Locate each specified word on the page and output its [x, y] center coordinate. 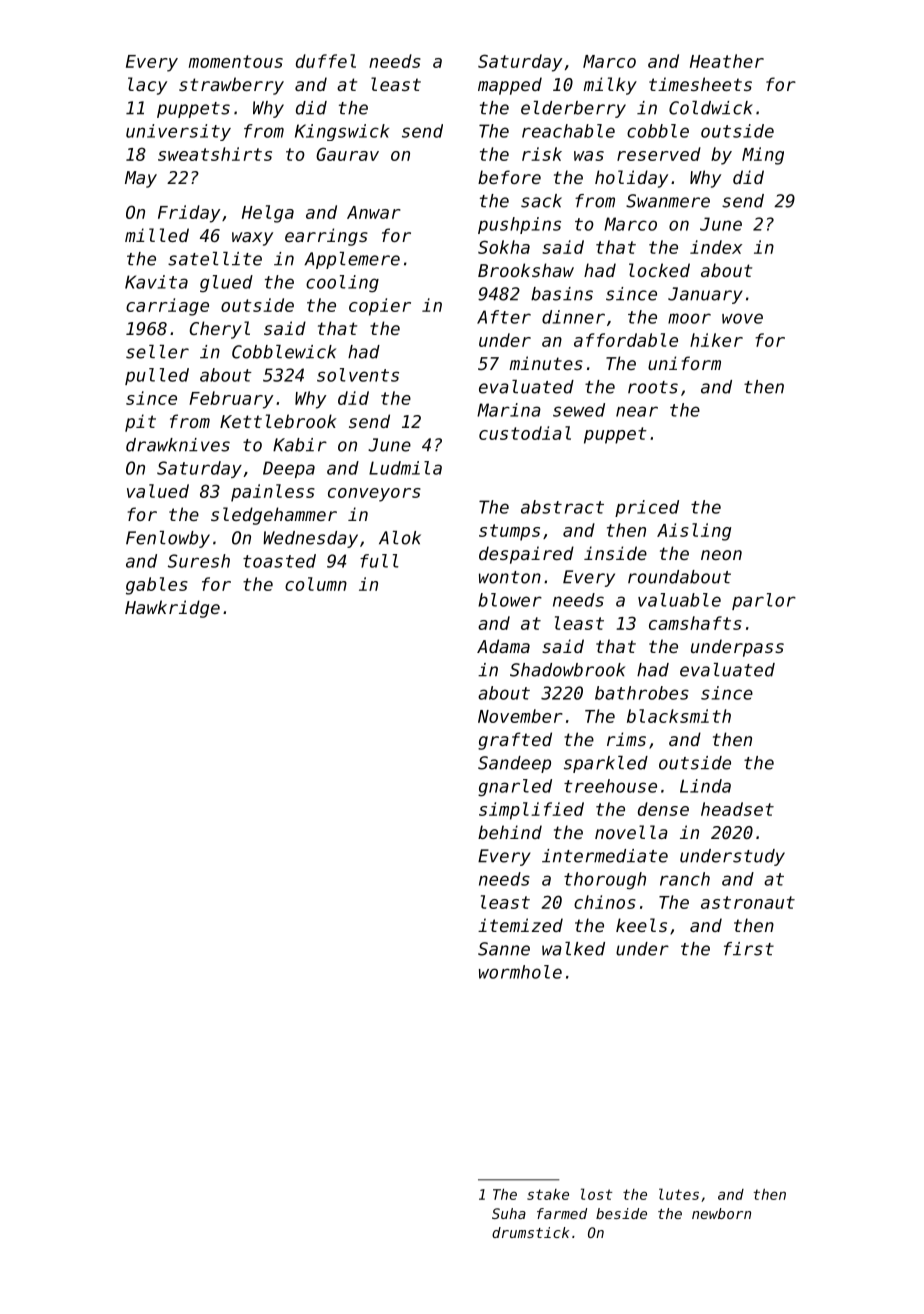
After [504, 317]
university [178, 132]
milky [610, 86]
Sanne [504, 949]
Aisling [694, 532]
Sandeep [514, 764]
